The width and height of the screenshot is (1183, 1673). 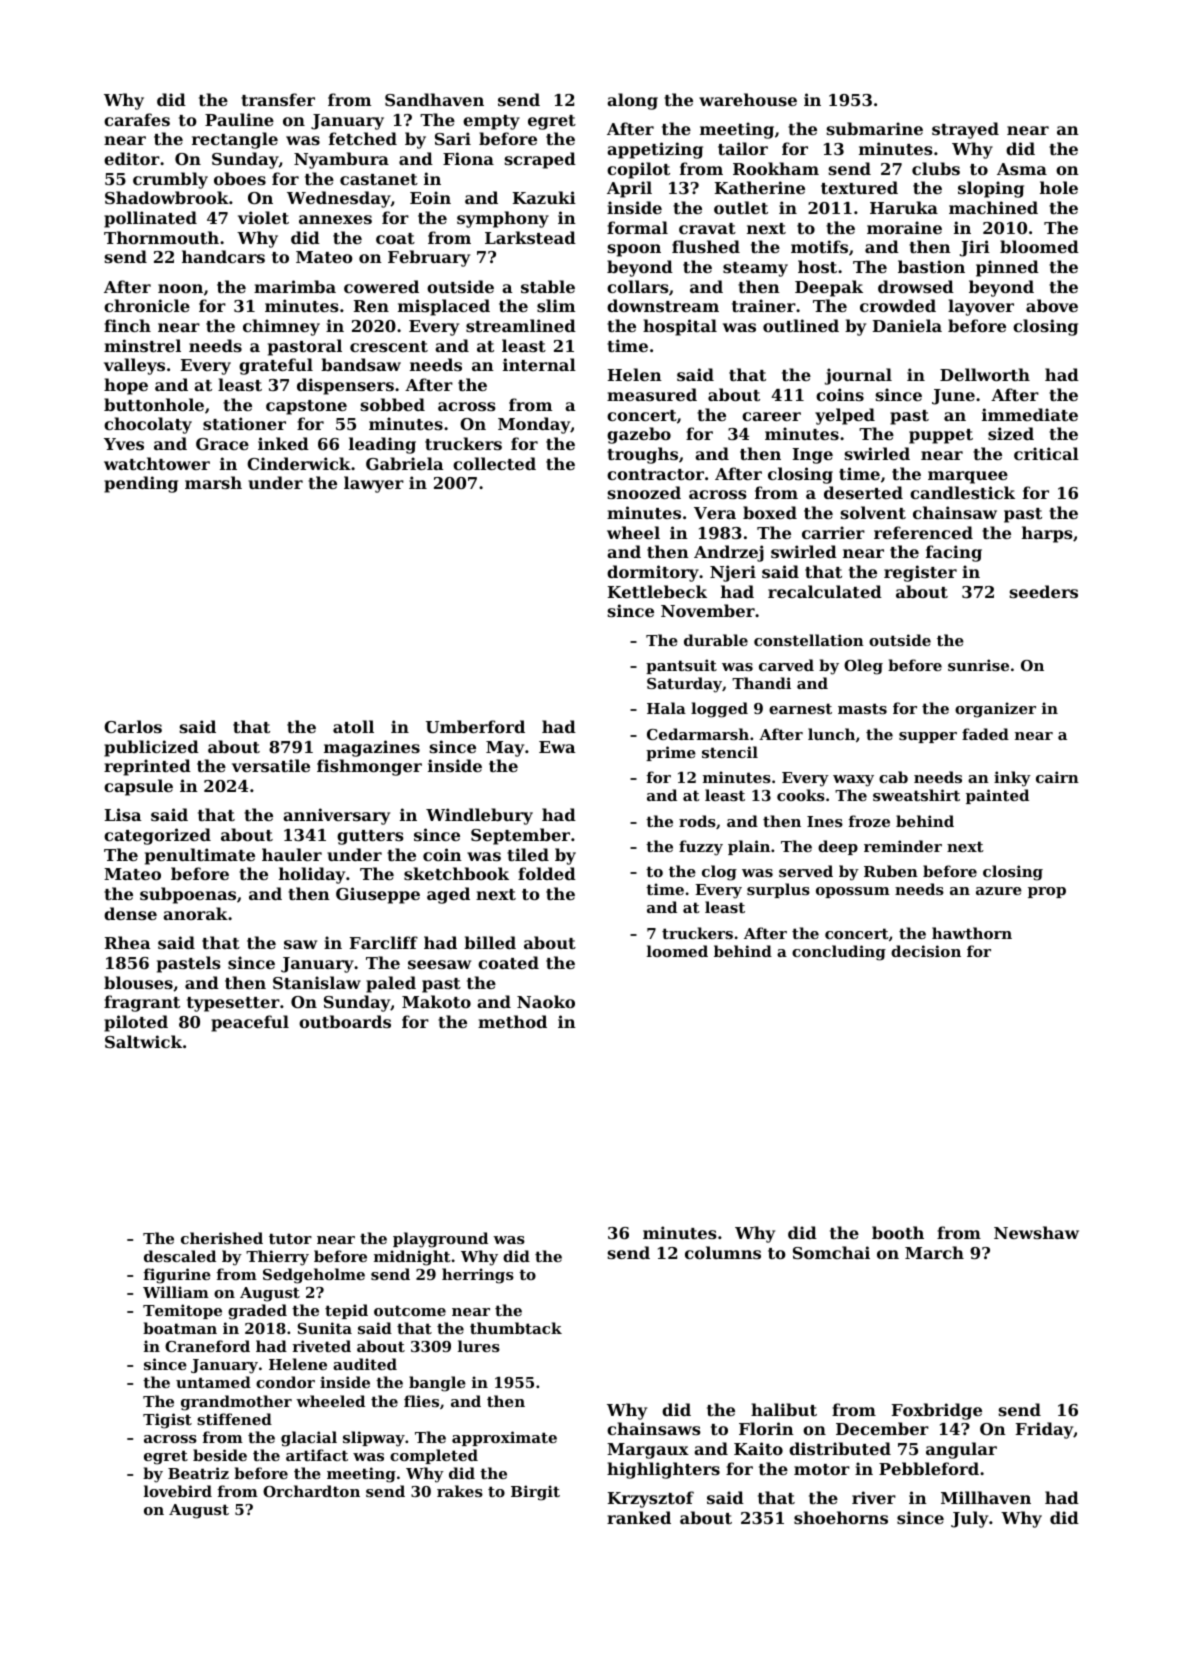 What do you see at coordinates (1022, 169) in the screenshot?
I see `Asma` at bounding box center [1022, 169].
